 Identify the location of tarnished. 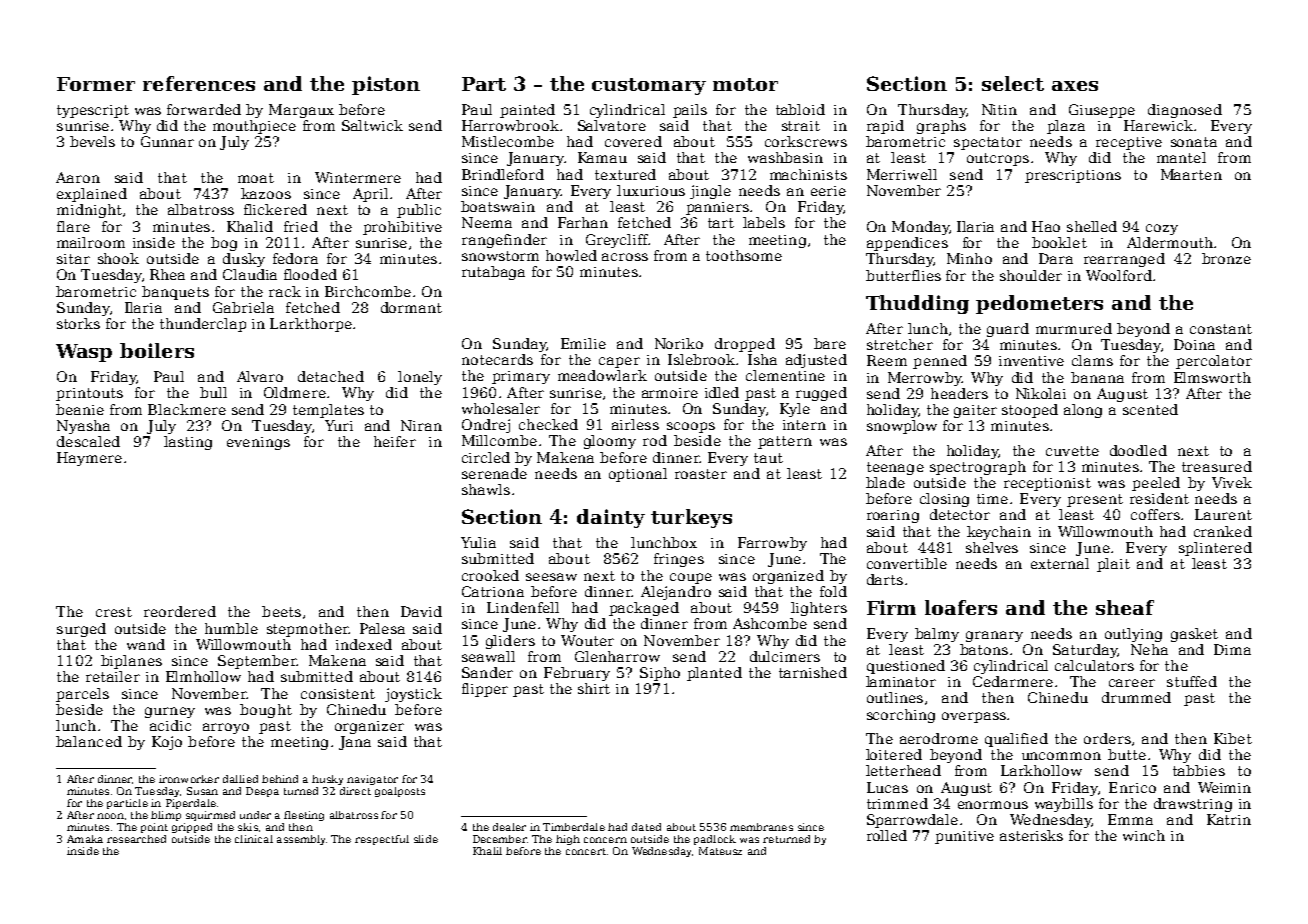
(813, 672).
